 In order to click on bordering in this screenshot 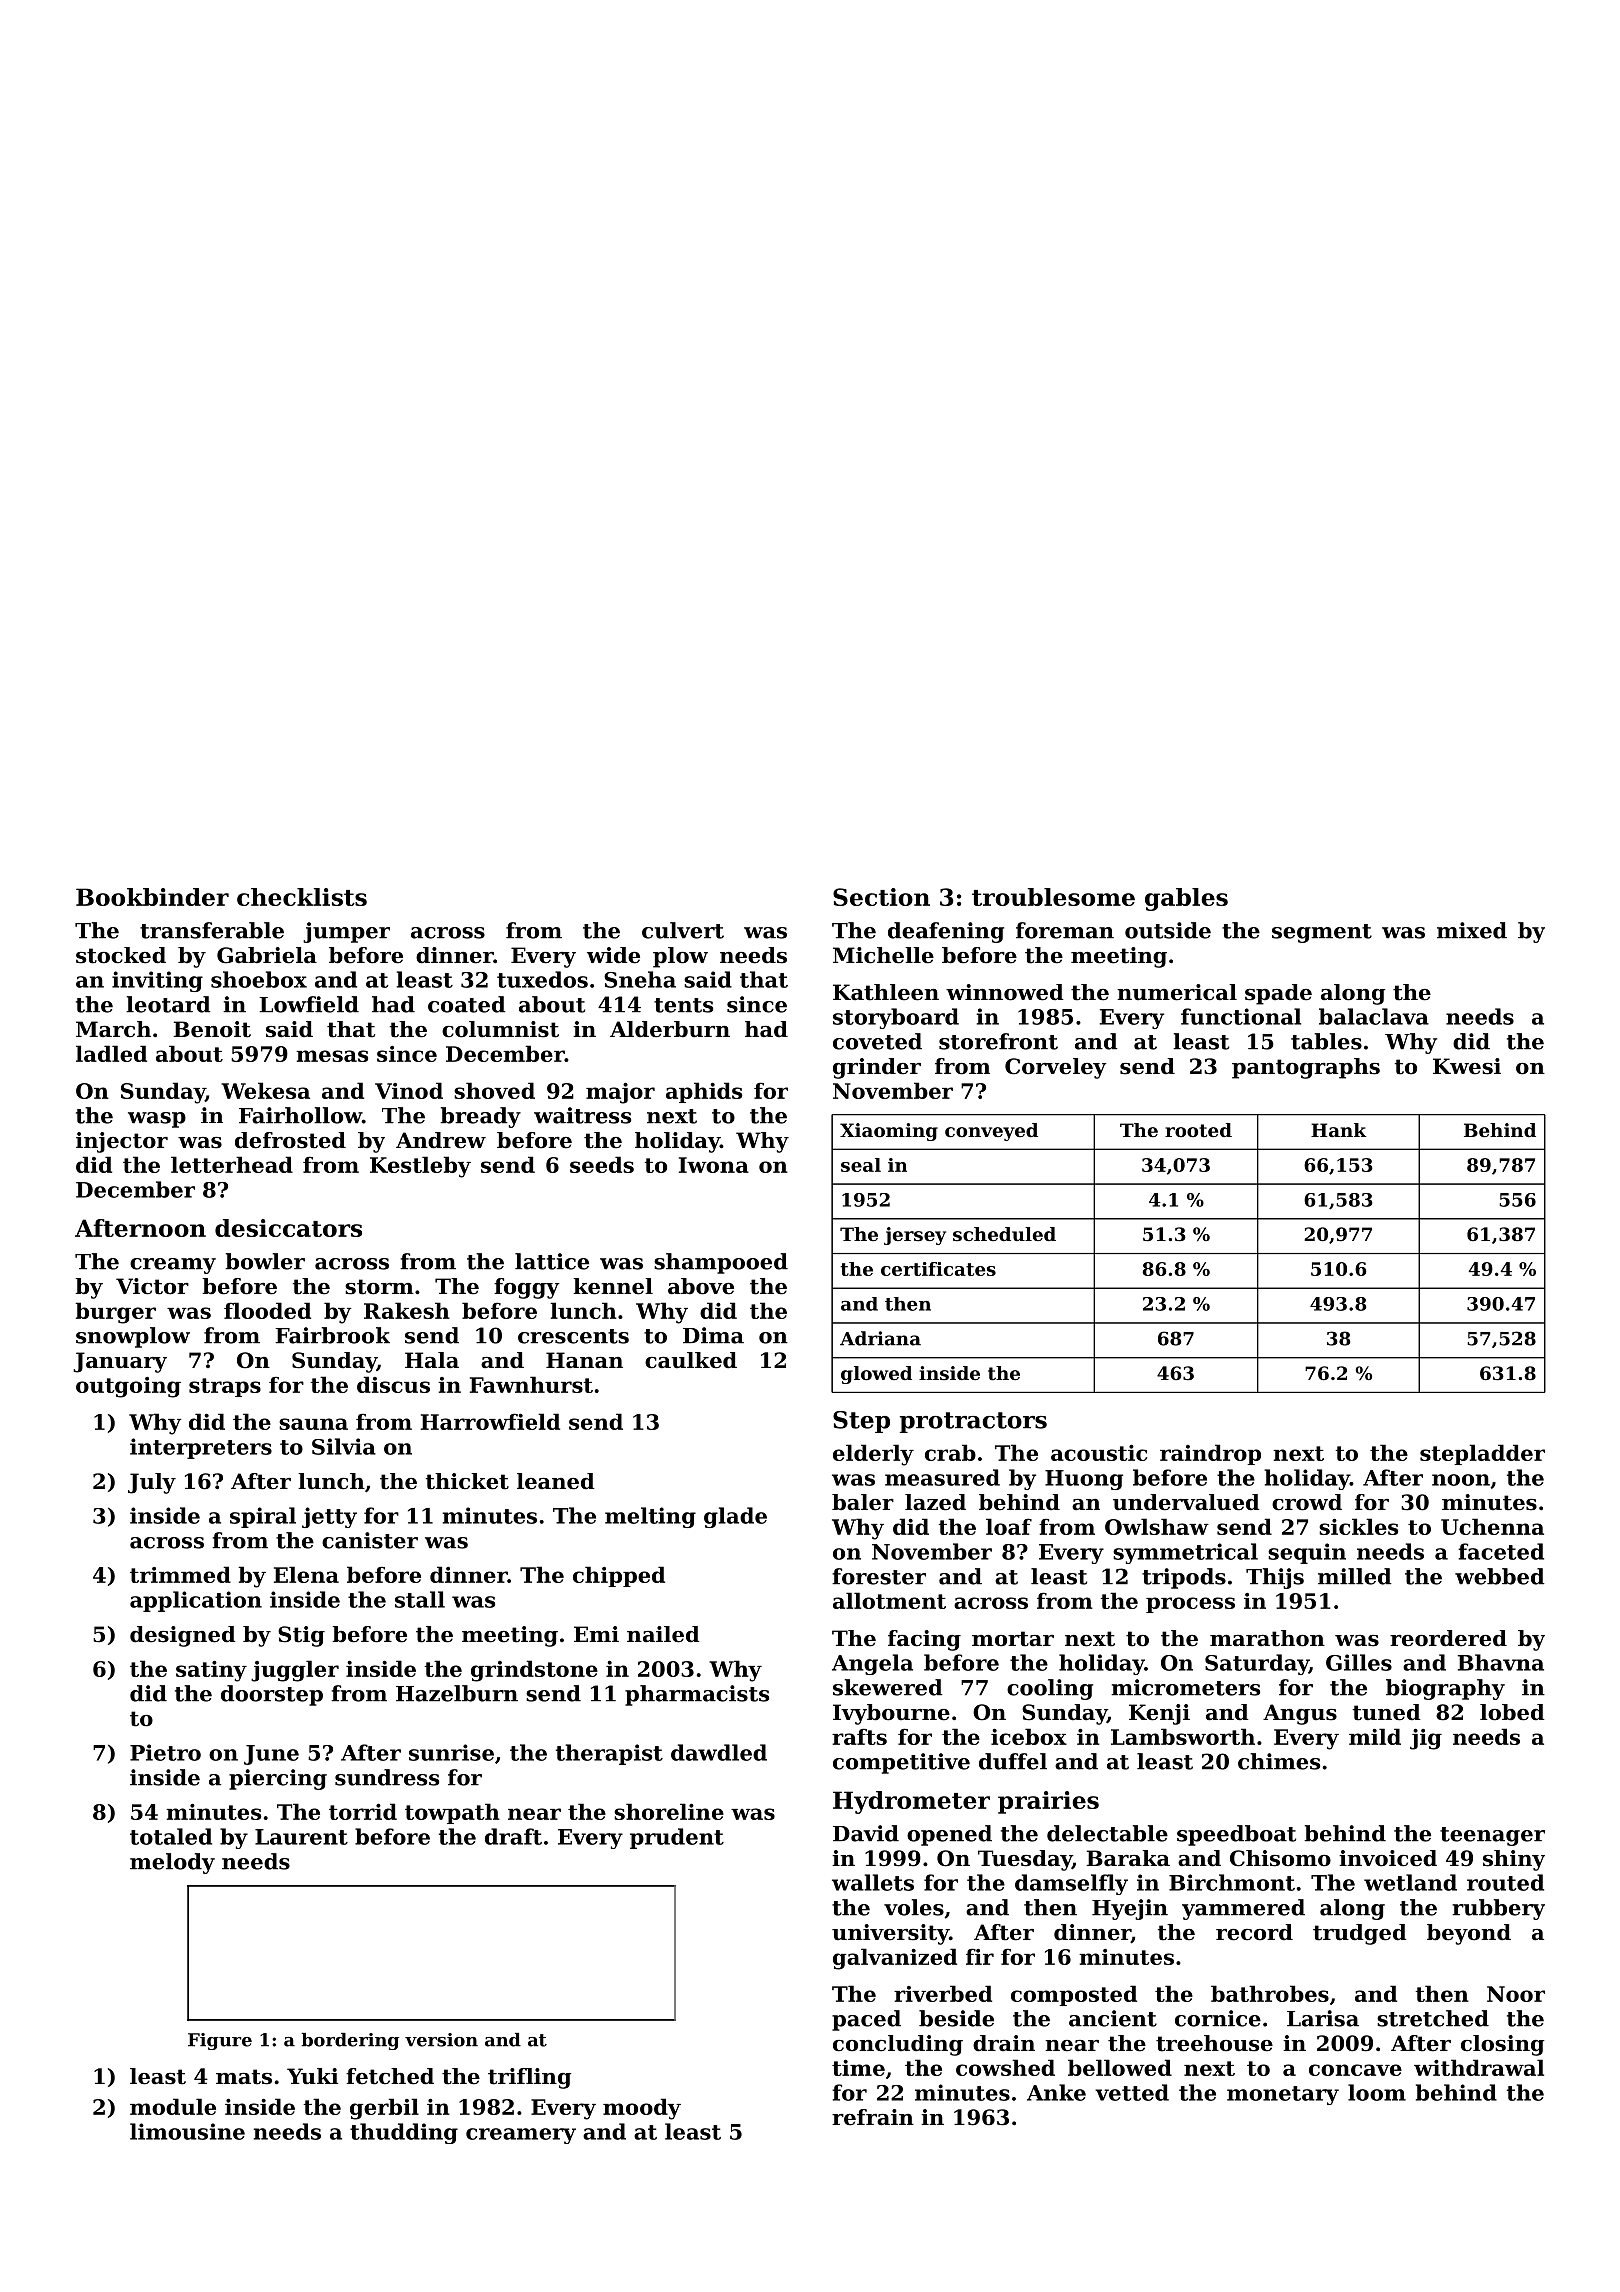, I will do `click(350, 2041)`.
